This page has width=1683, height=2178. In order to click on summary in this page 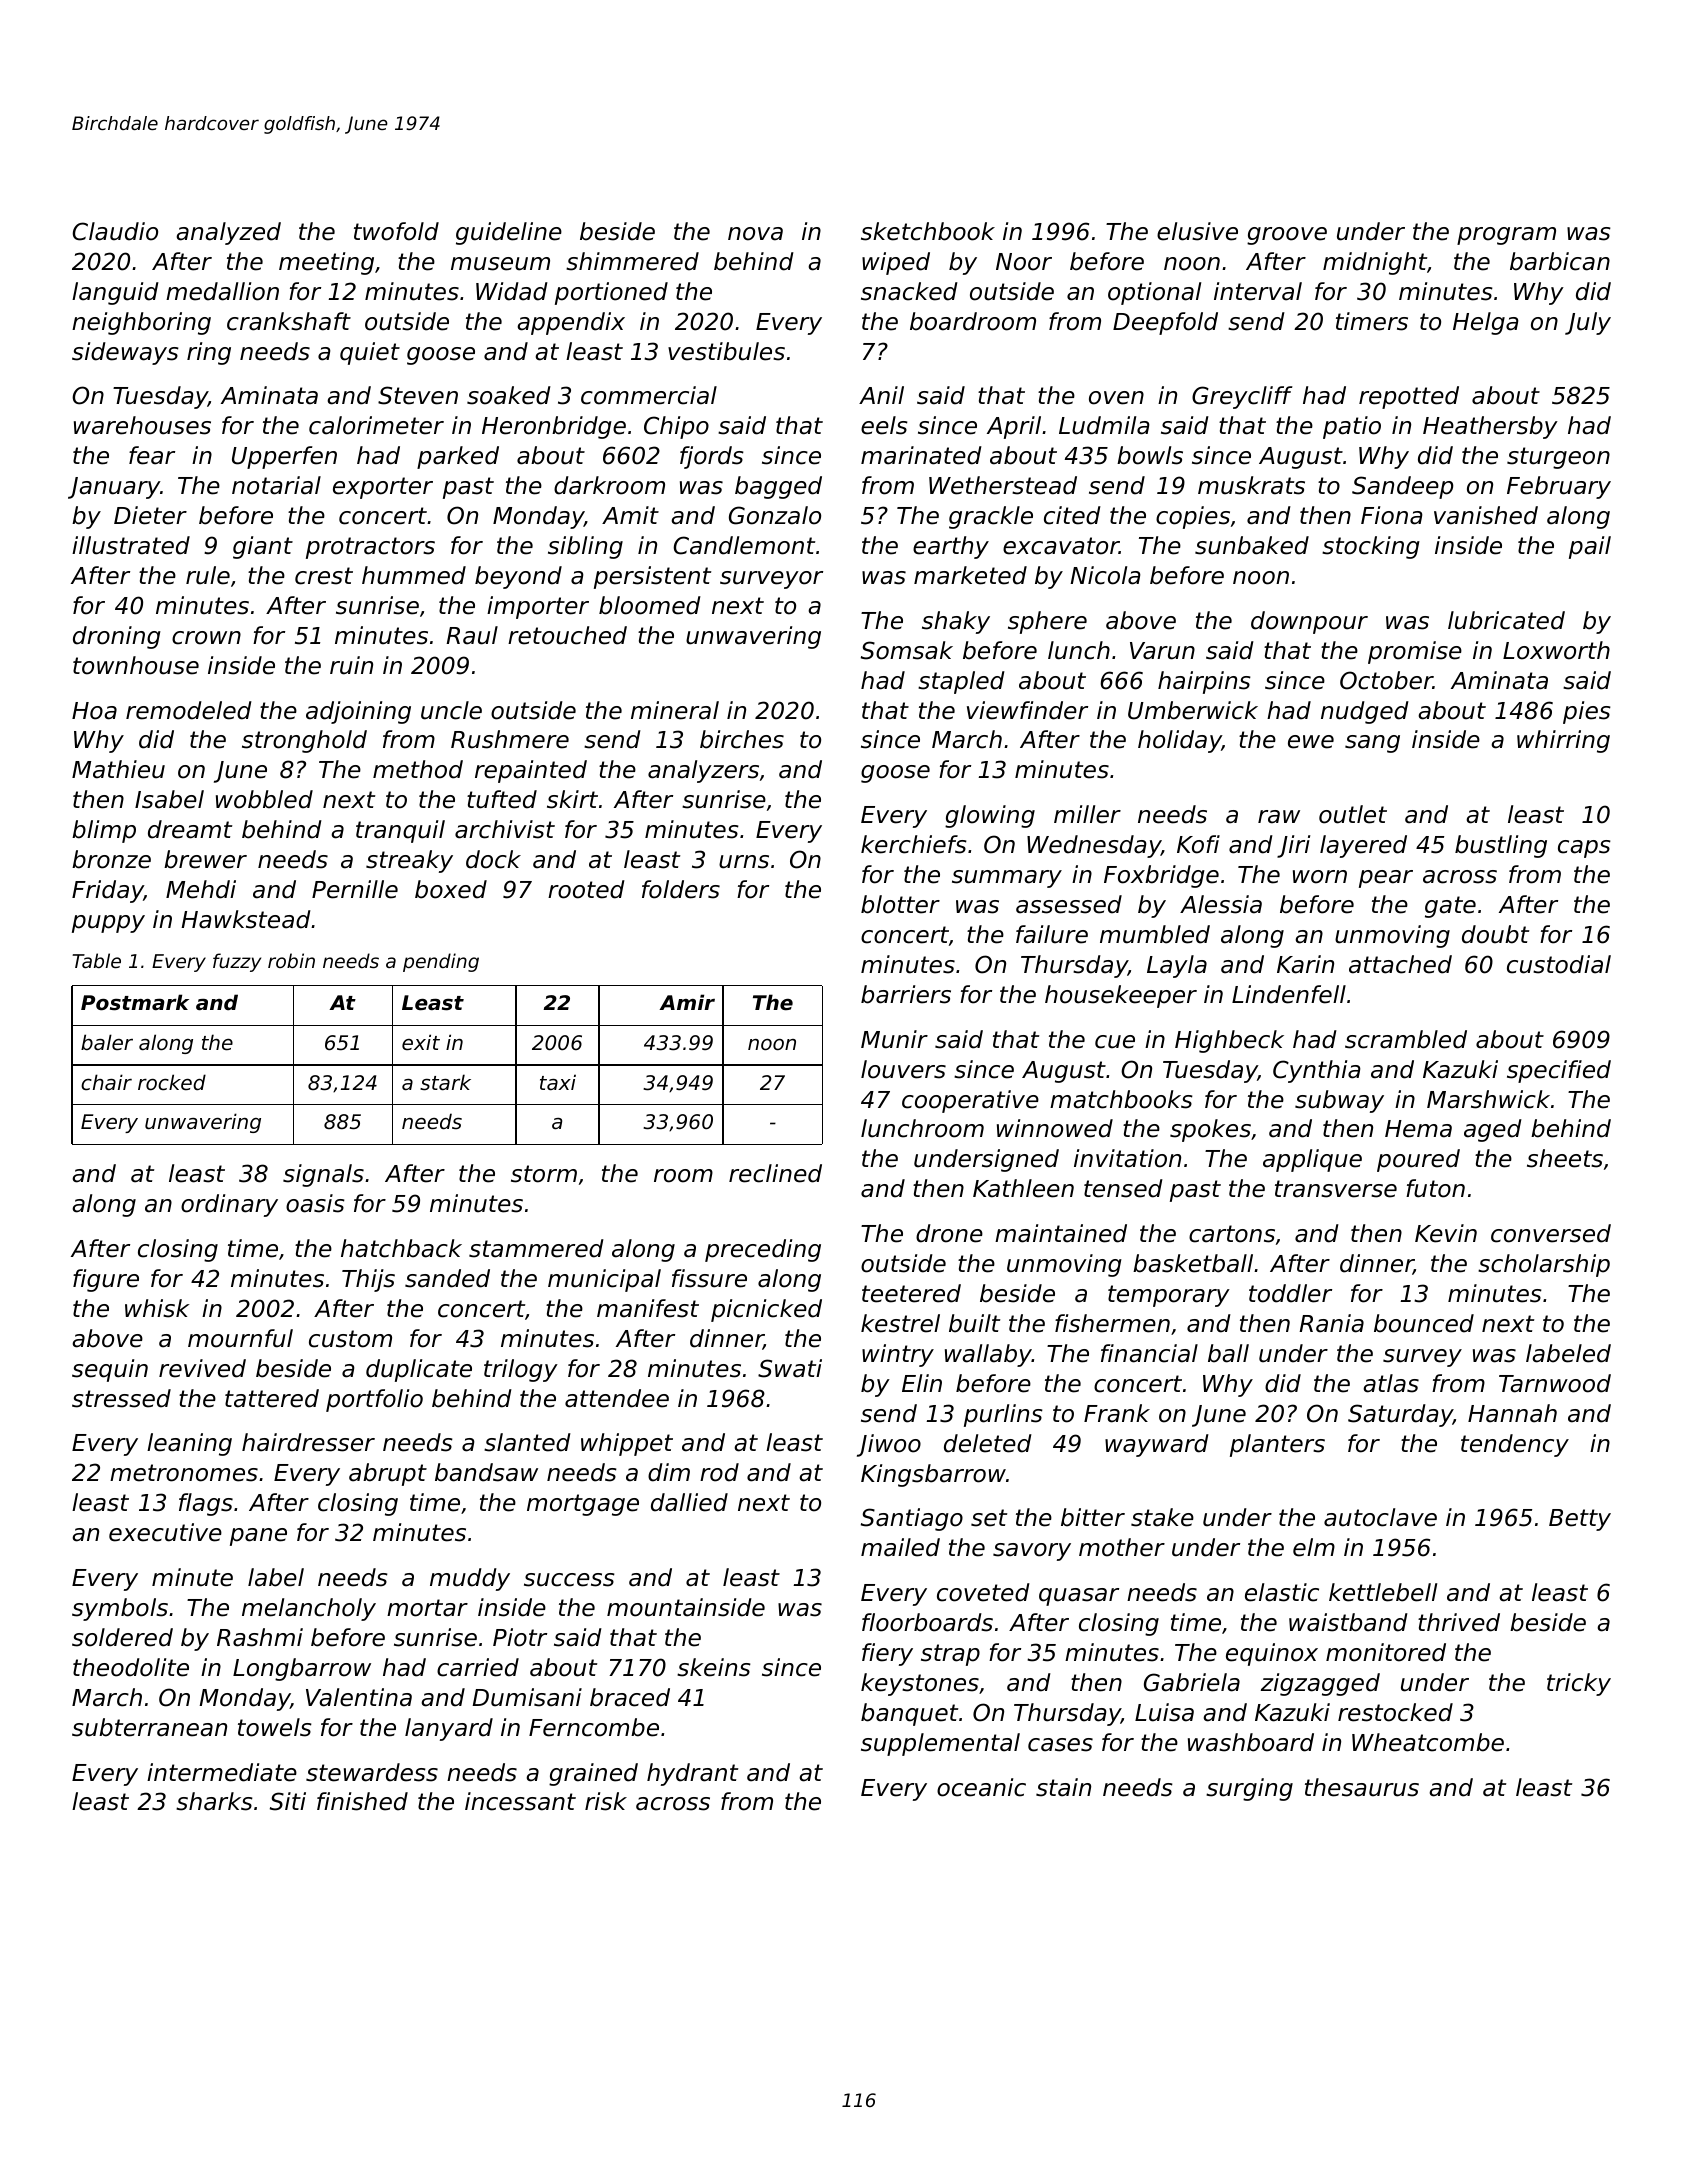, I will do `click(1007, 879)`.
